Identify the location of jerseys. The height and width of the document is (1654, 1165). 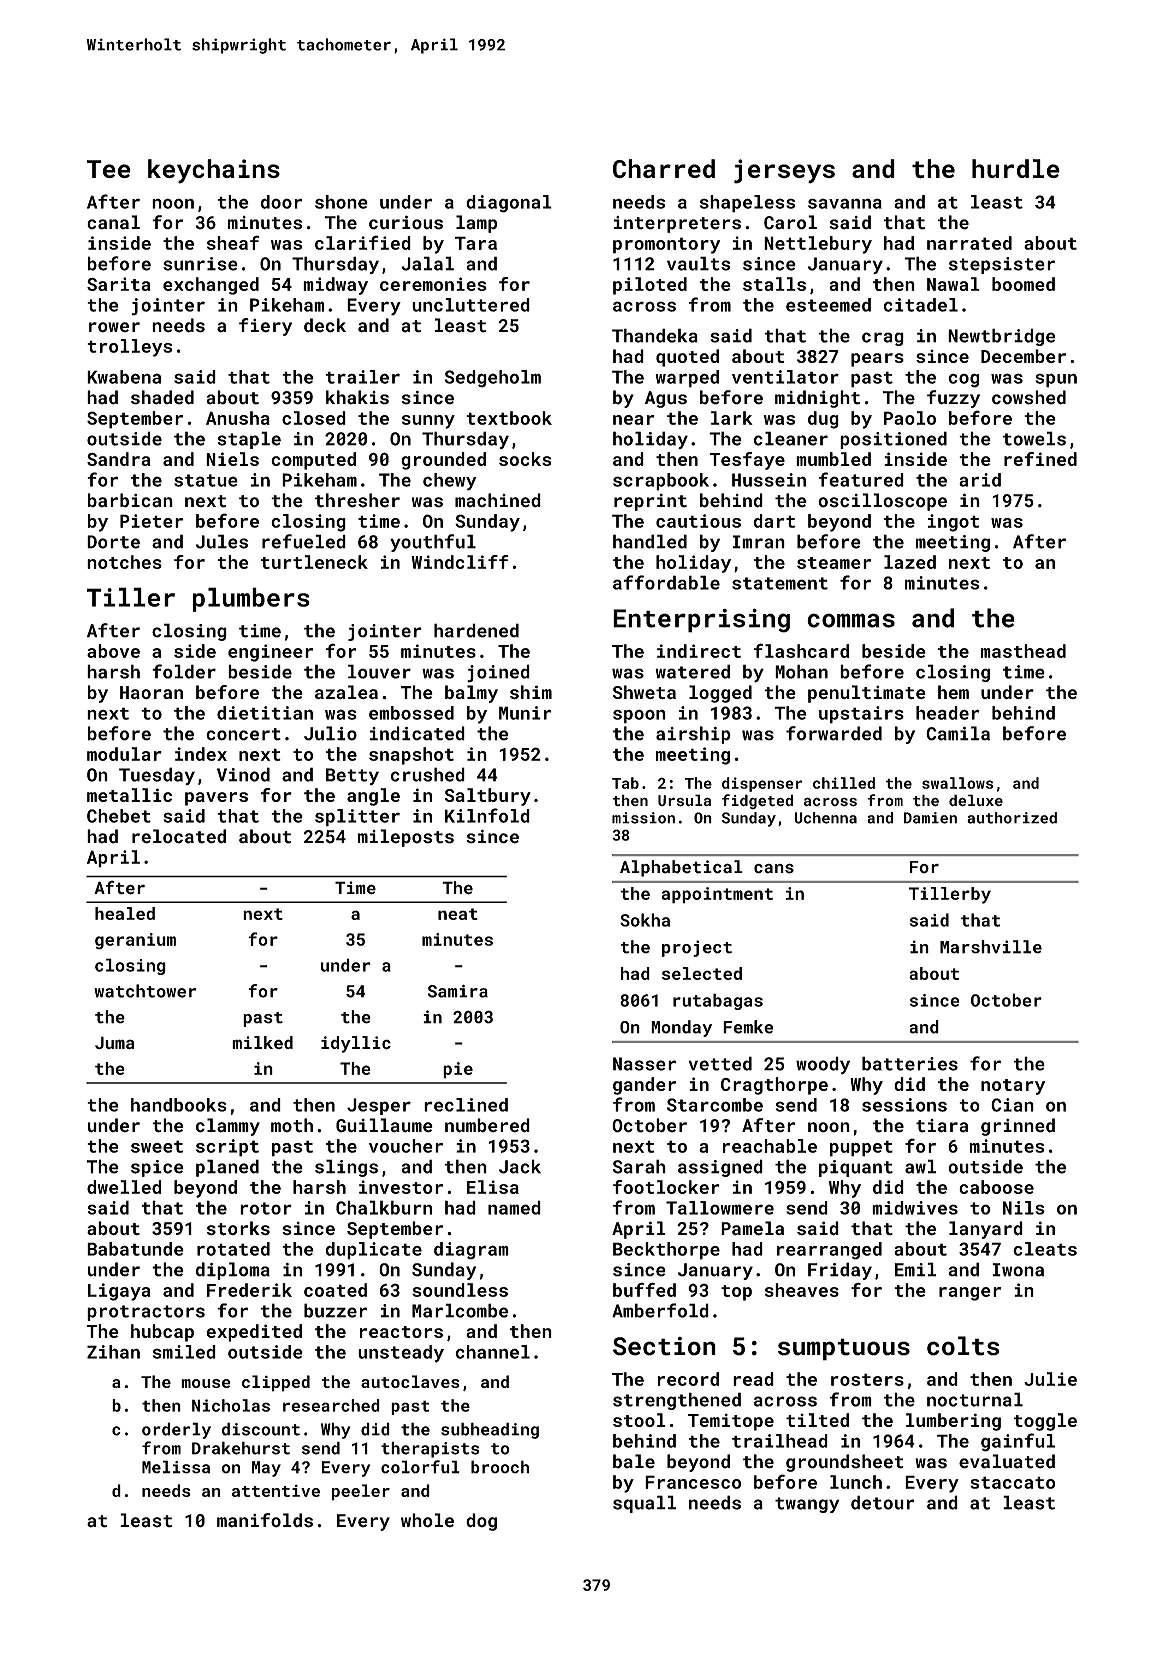
(784, 171).
